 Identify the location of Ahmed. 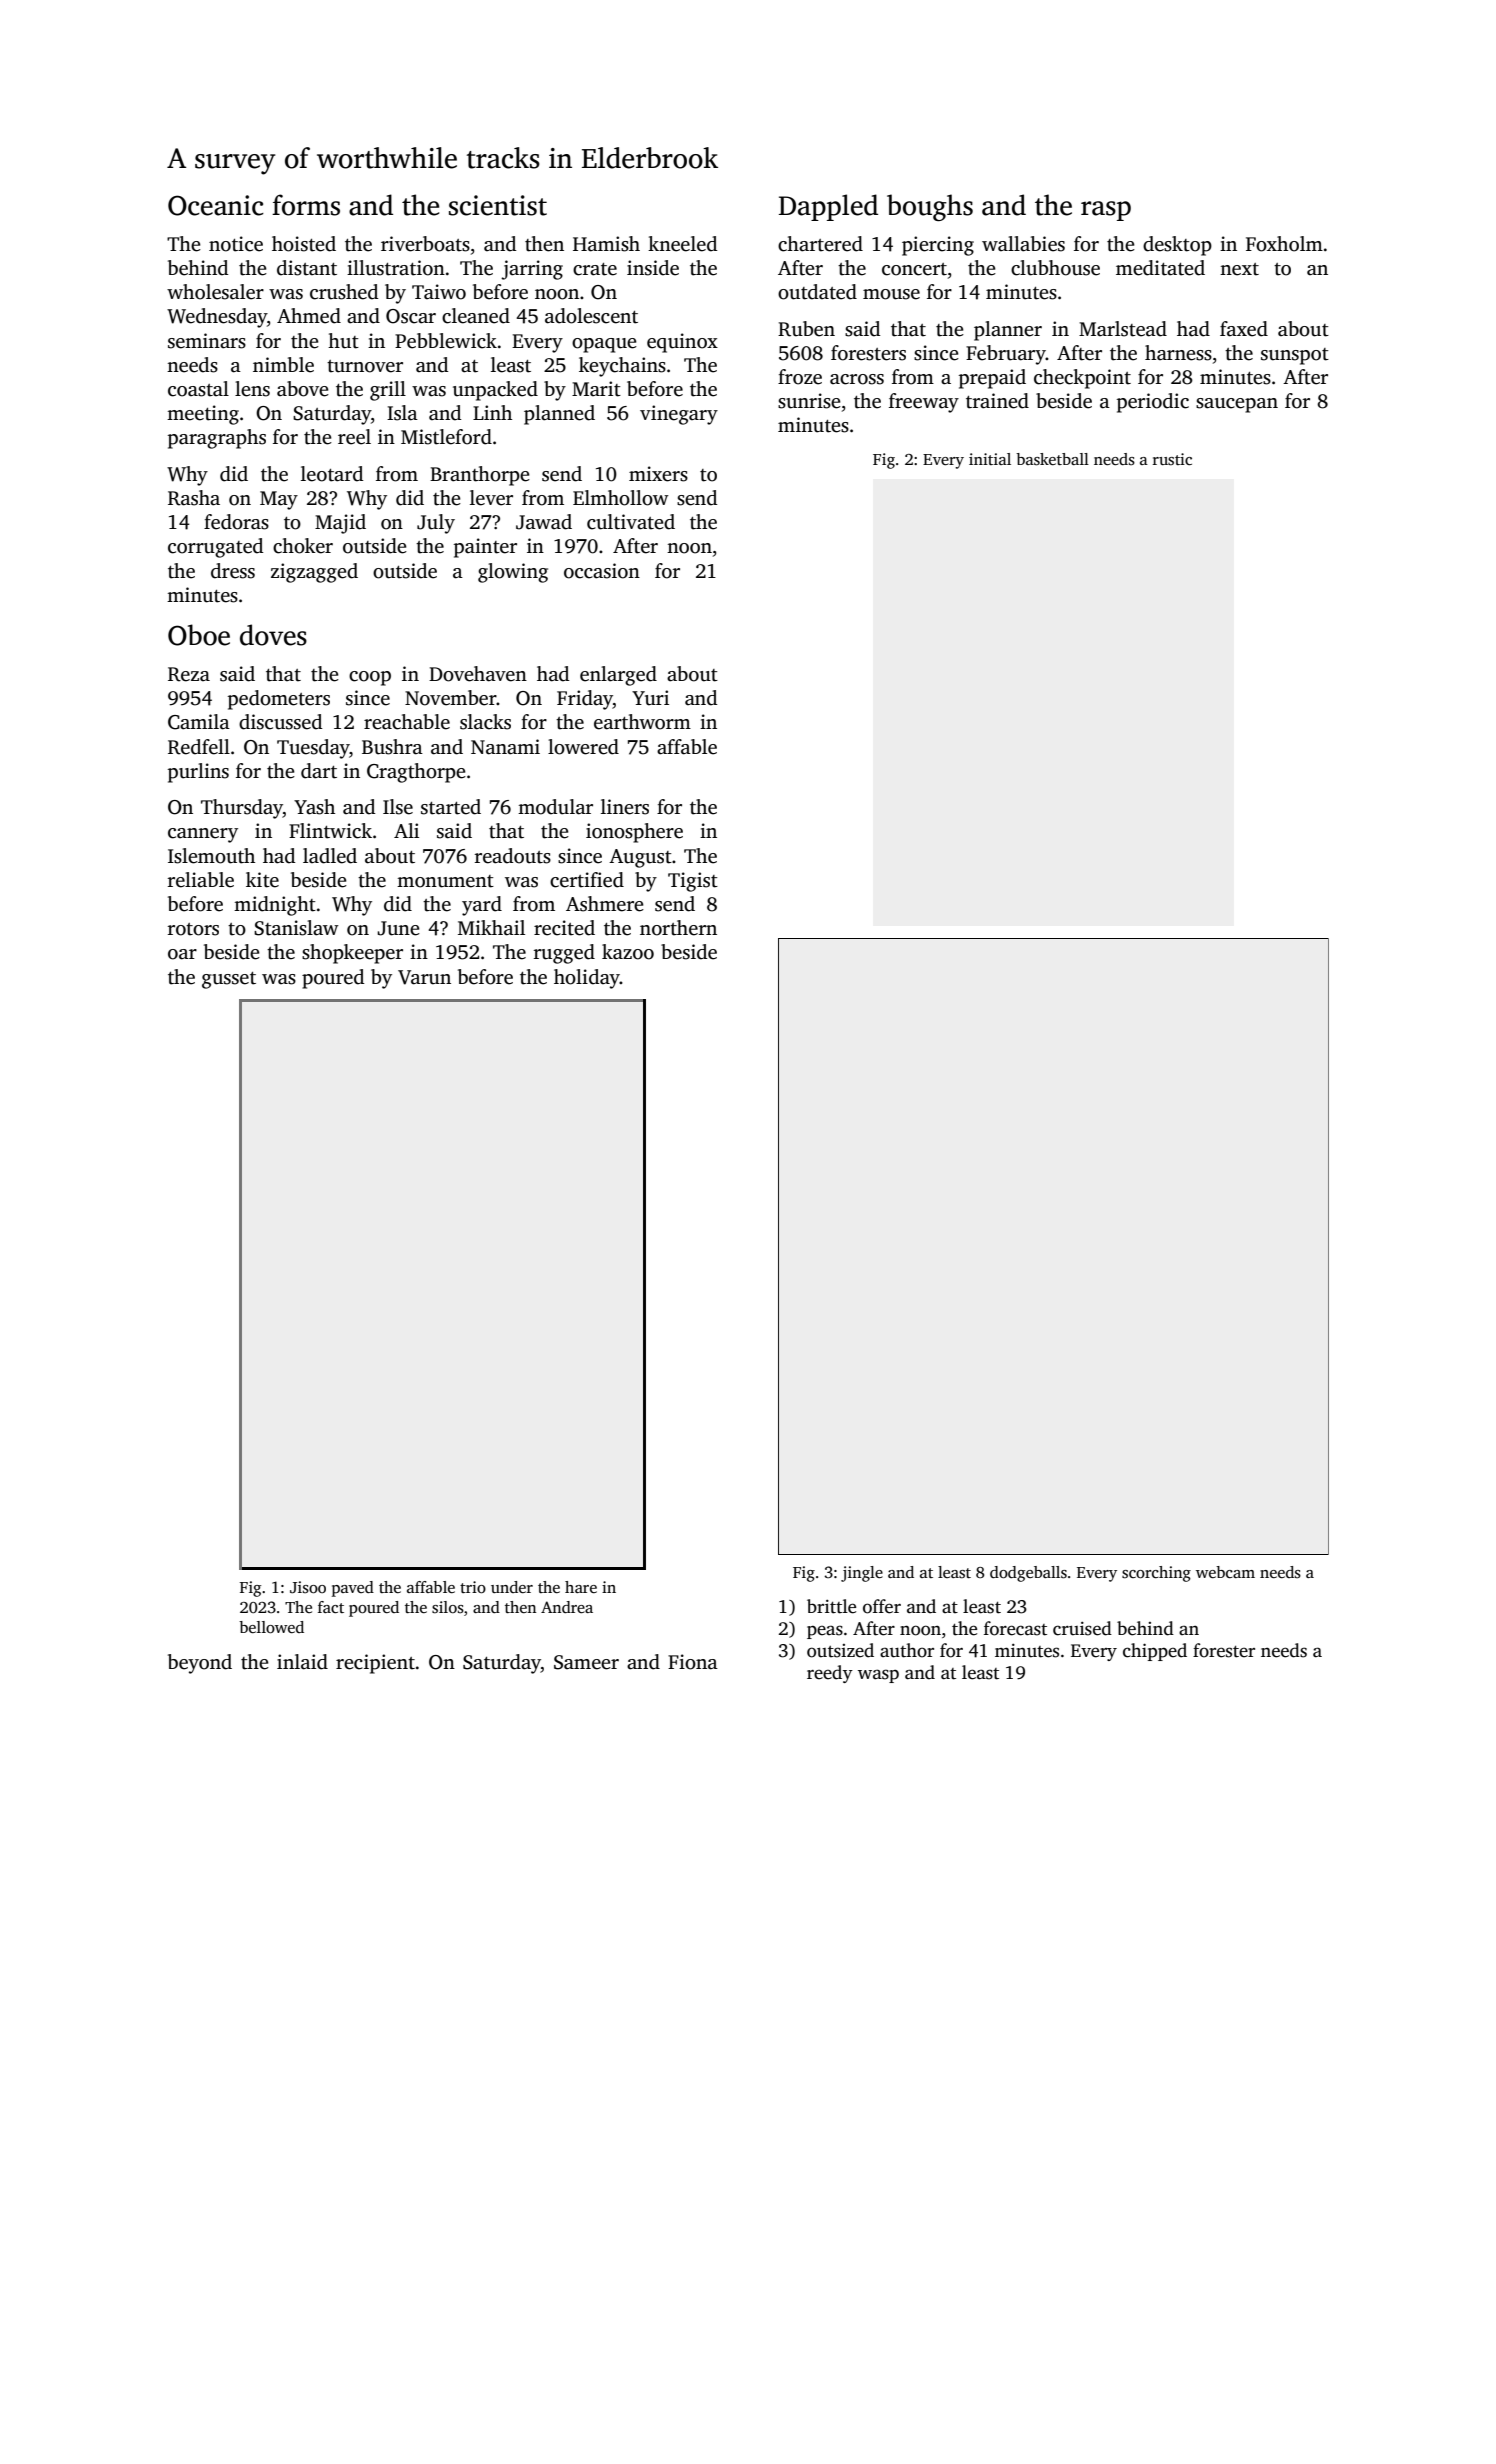
(309, 316).
